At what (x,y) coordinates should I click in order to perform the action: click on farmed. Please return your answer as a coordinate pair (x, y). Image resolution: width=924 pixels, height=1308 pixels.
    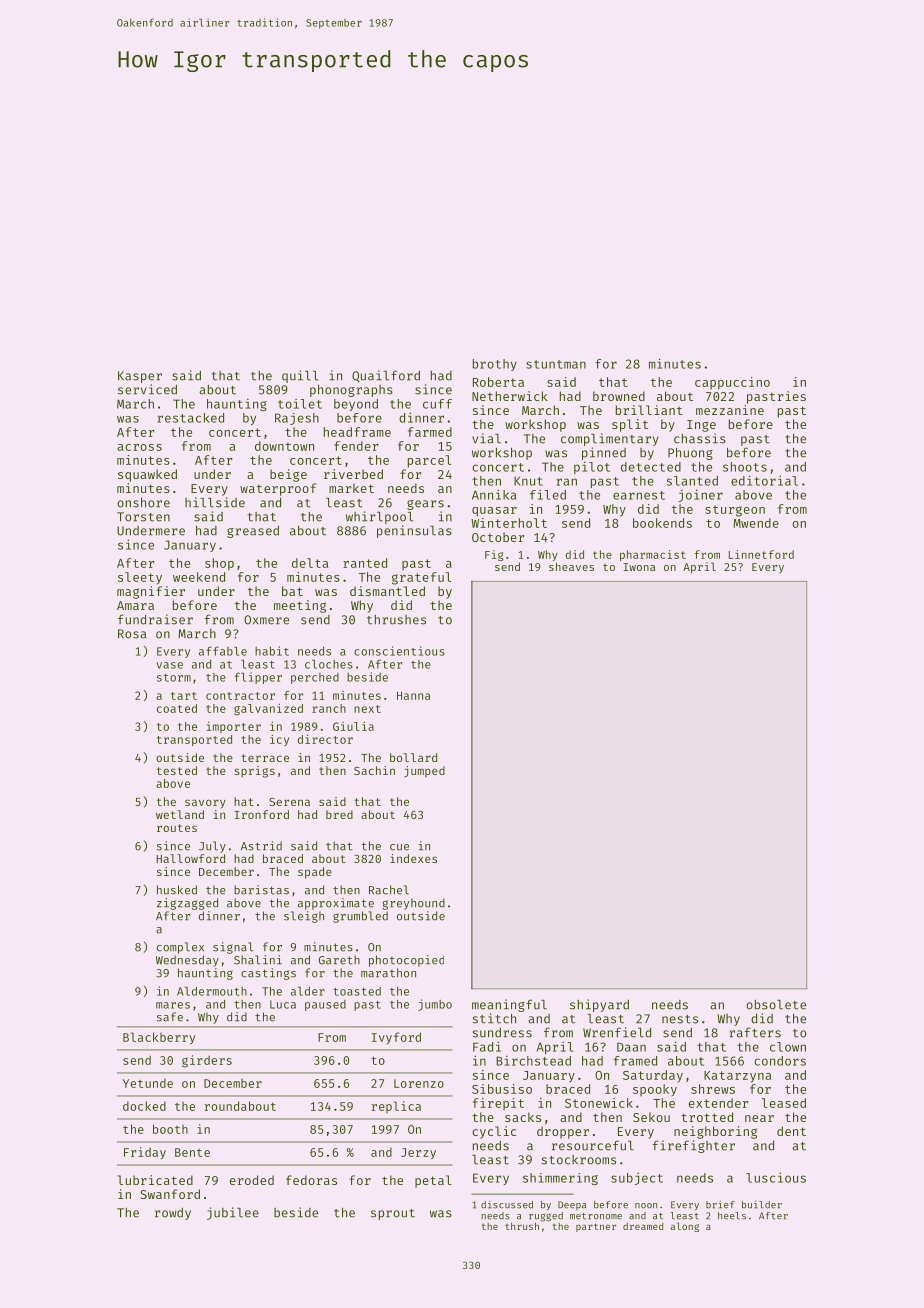
    Looking at the image, I should click on (430, 432).
